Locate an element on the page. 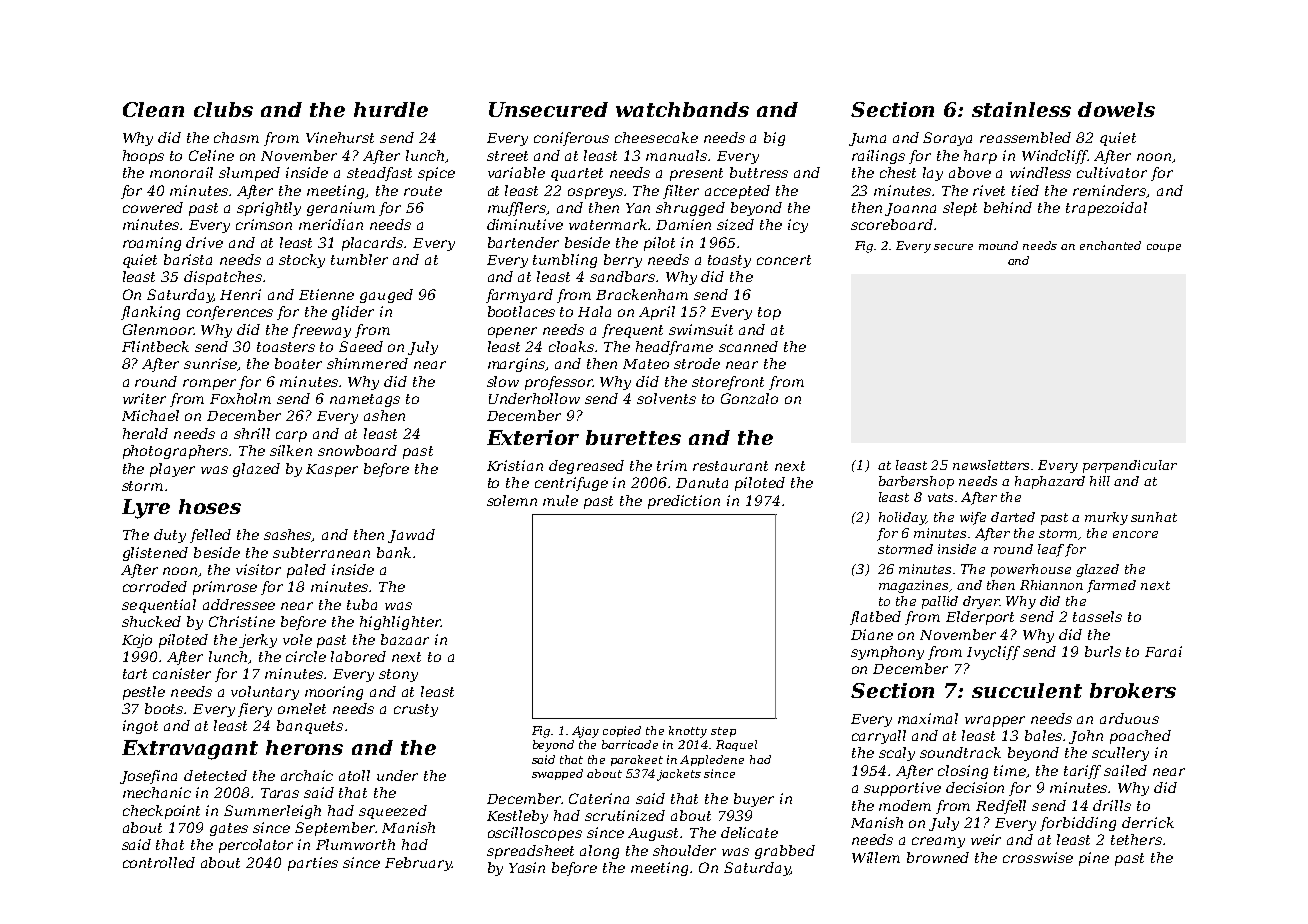 This image has width=1308, height=924. Diane is located at coordinates (872, 634).
